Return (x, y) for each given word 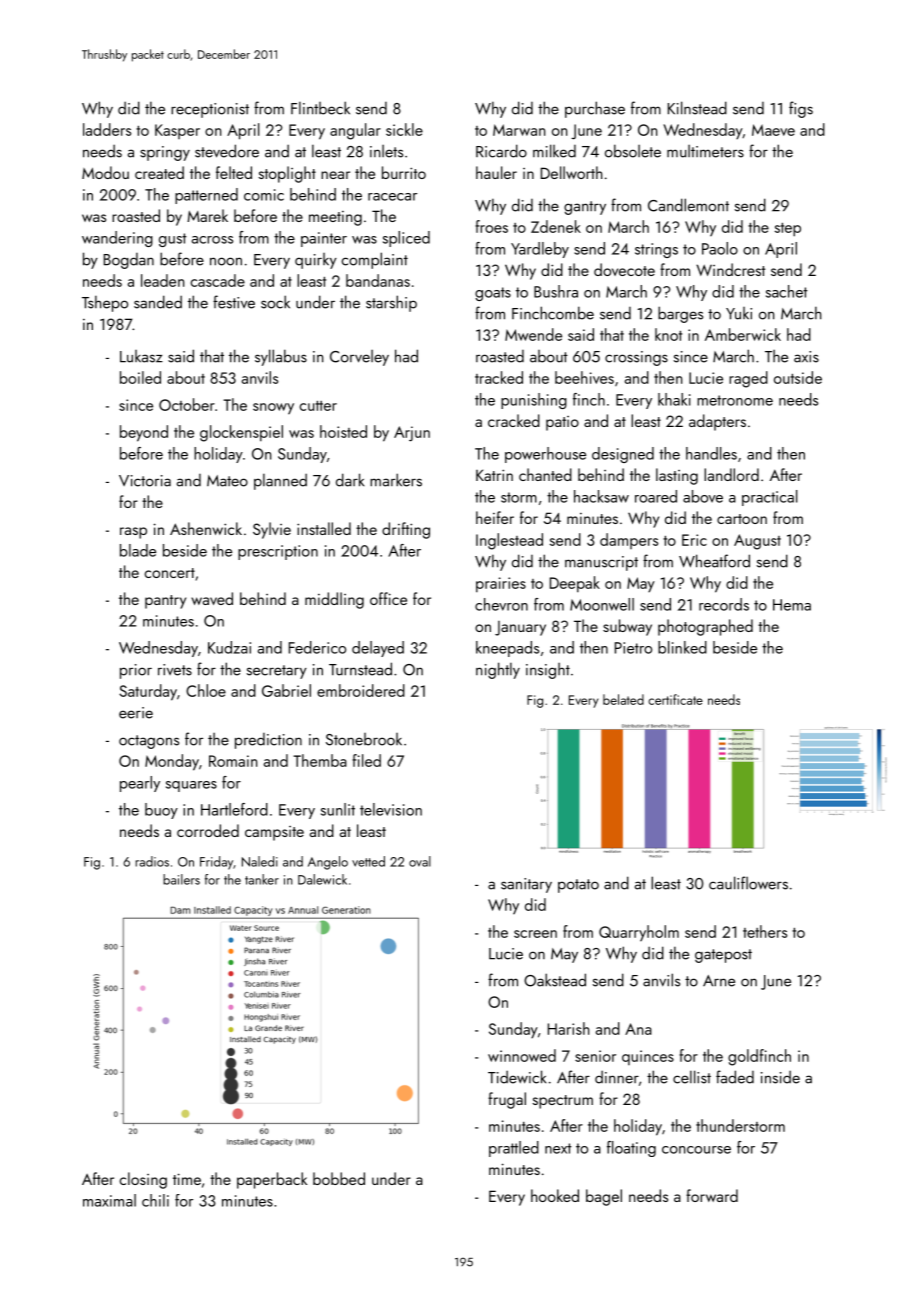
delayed (378, 649)
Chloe (206, 690)
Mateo (227, 481)
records (724, 604)
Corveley (359, 358)
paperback (272, 1180)
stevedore (227, 151)
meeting (335, 218)
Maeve (773, 130)
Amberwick (743, 334)
